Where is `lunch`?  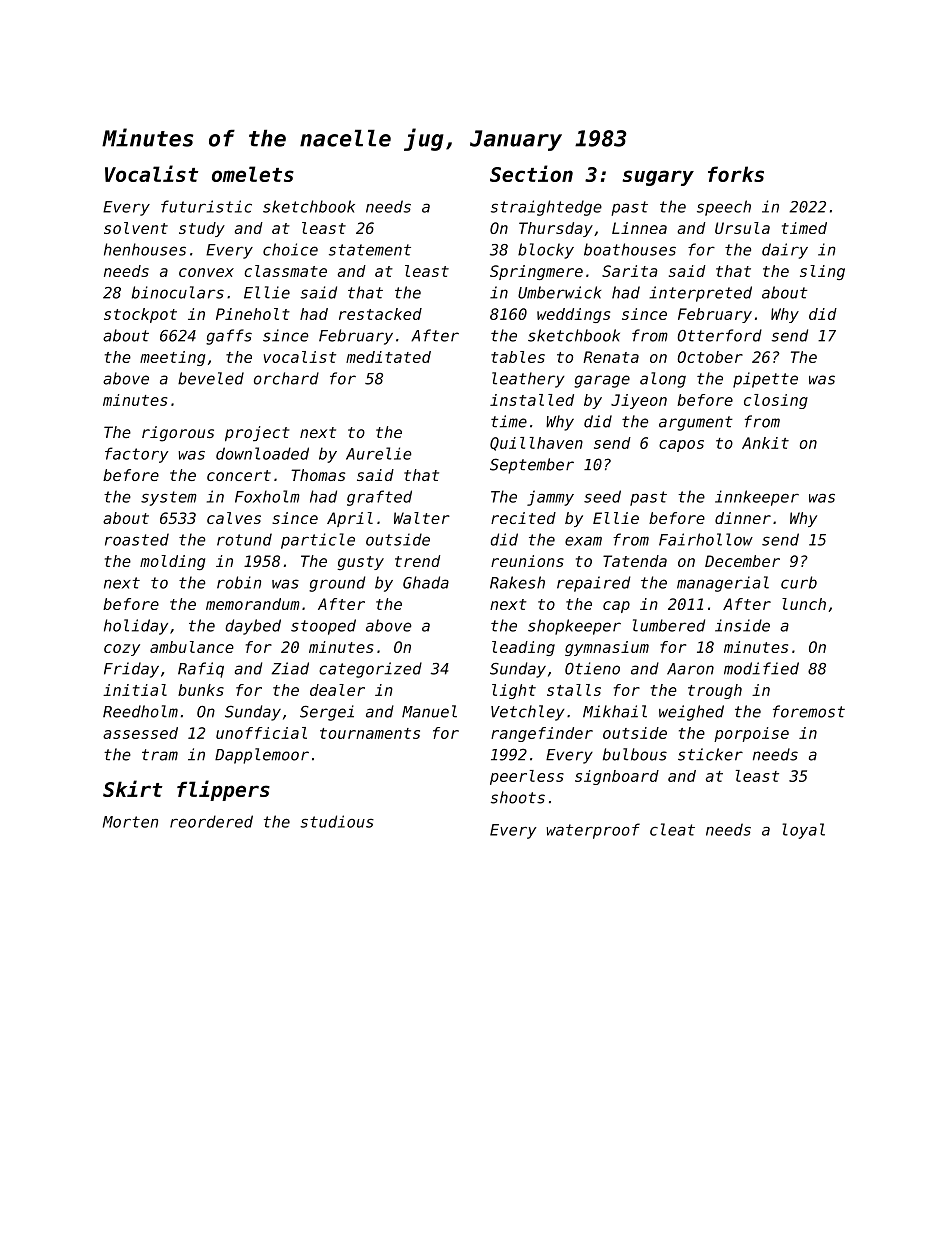
lunch is located at coordinates (804, 604).
